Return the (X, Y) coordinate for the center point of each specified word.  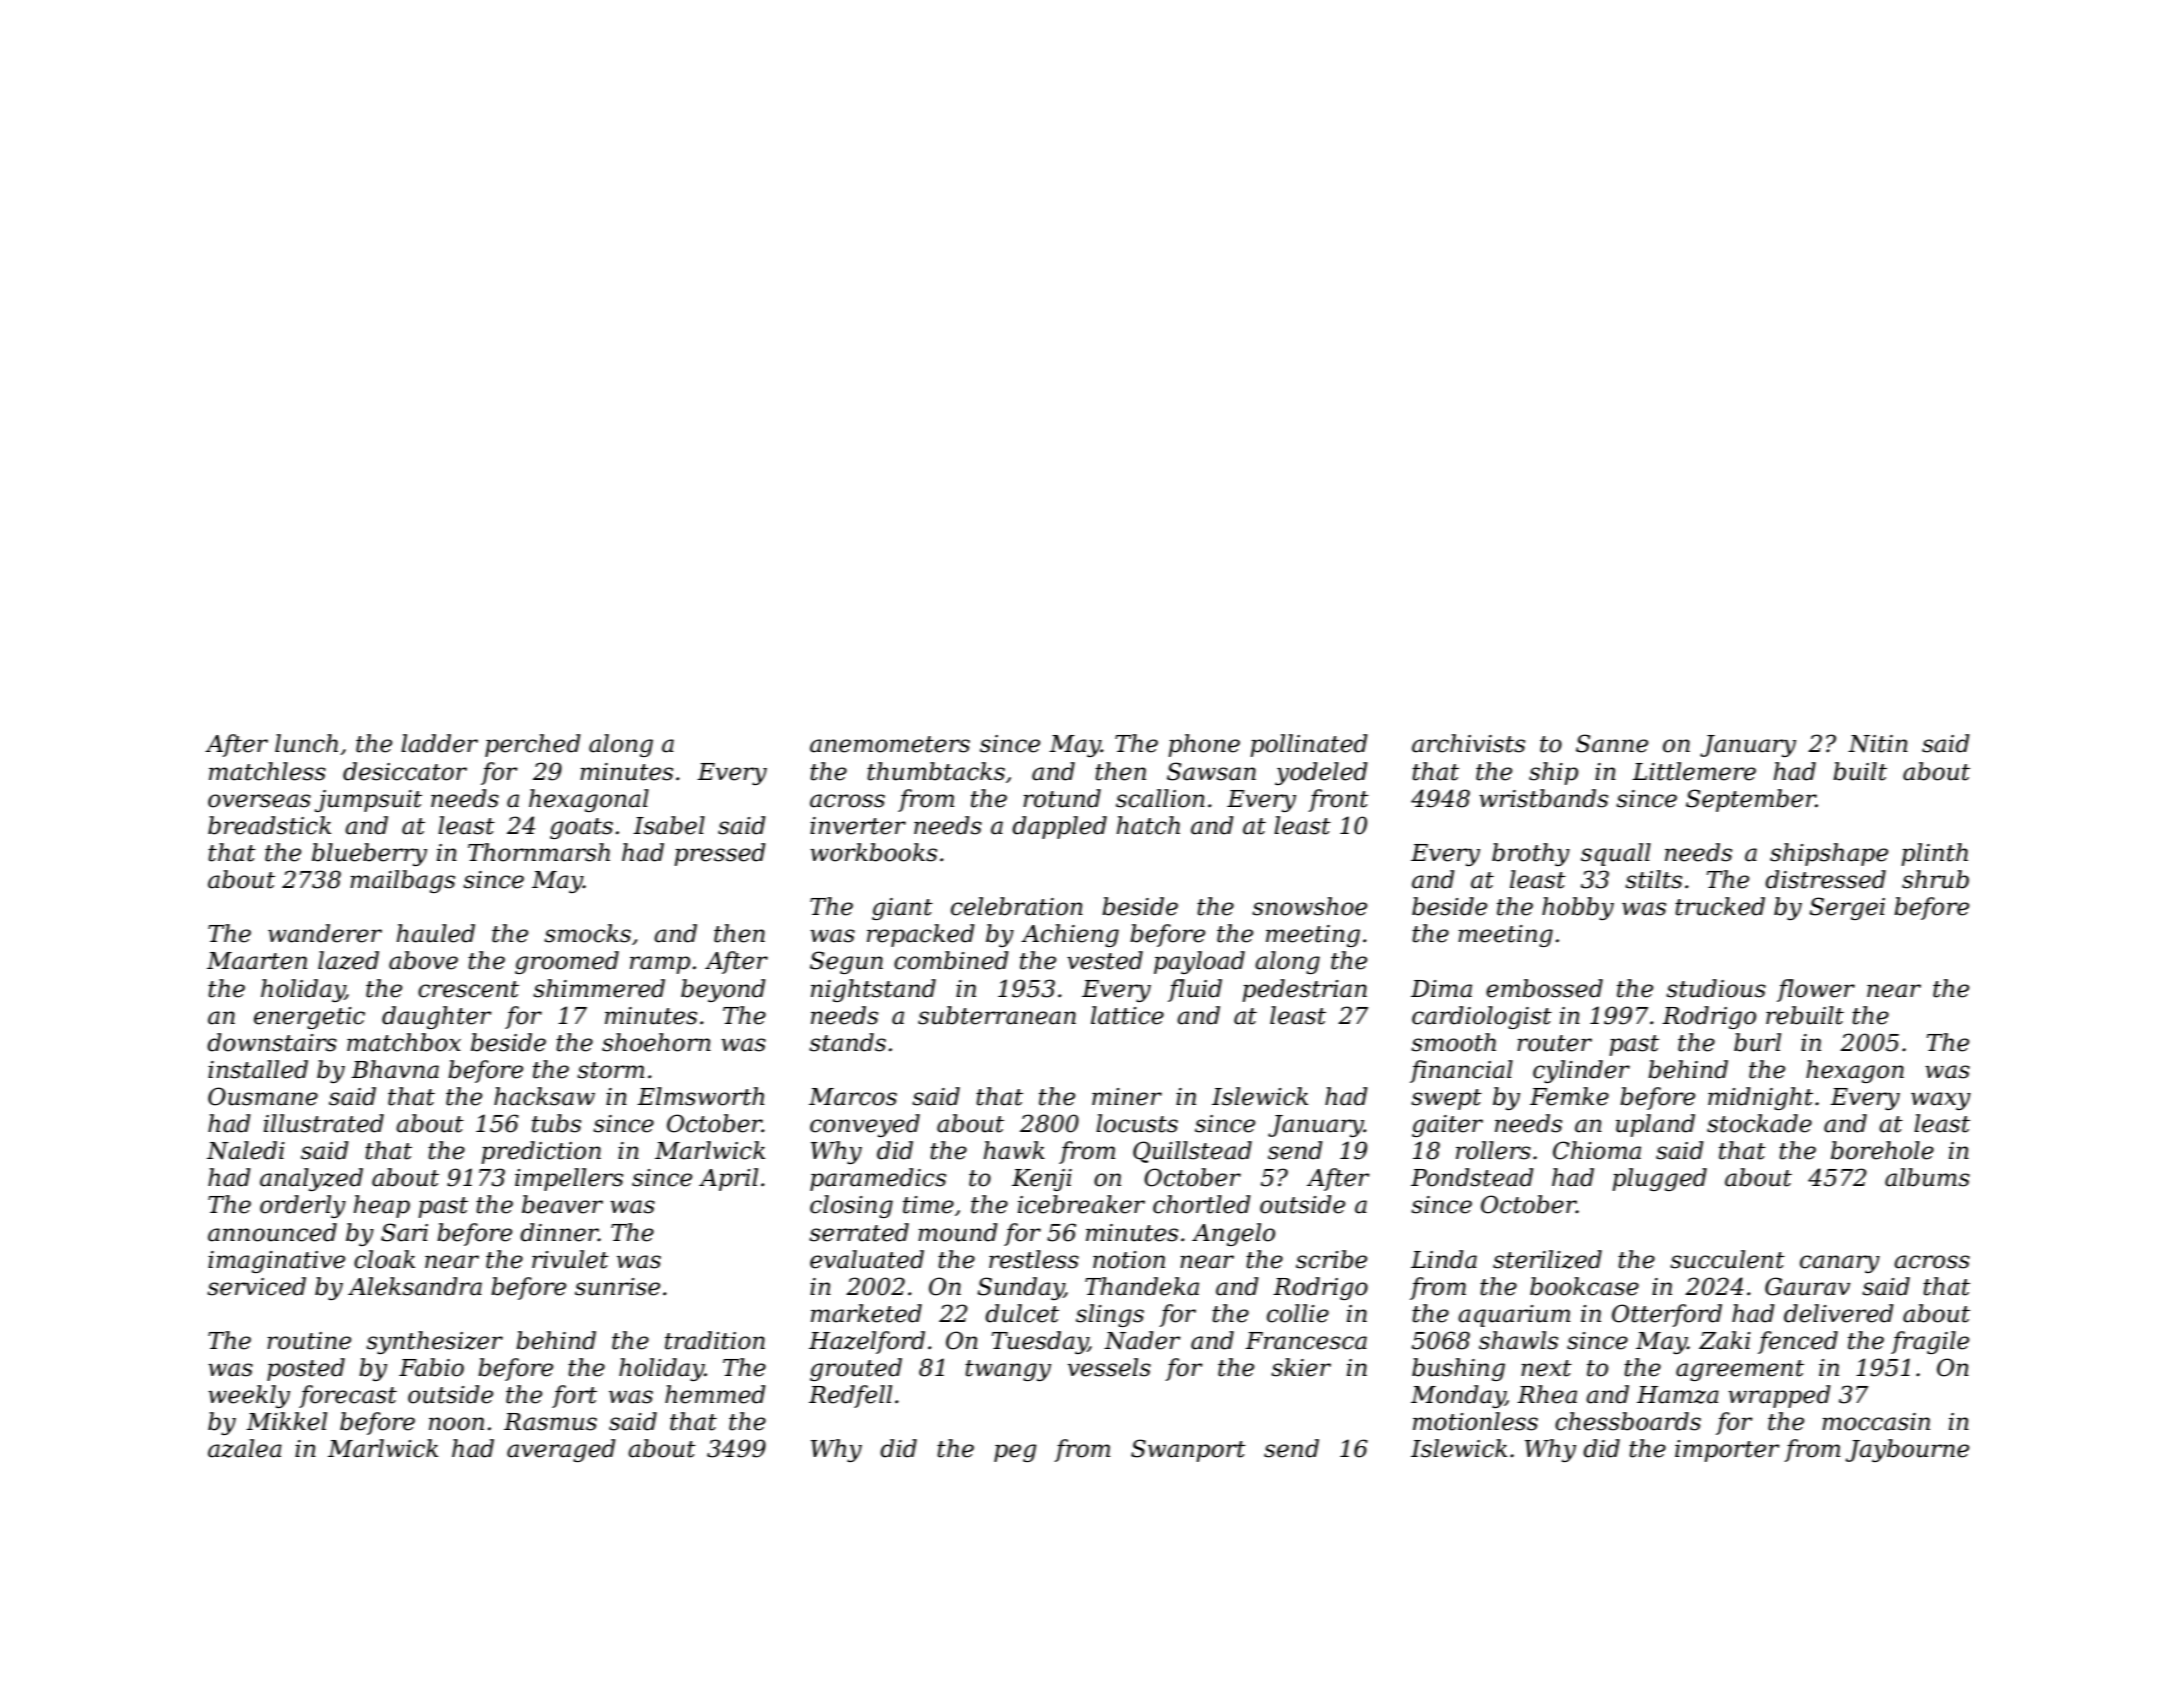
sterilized (1547, 1259)
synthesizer (434, 1342)
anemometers (890, 744)
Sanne (1612, 743)
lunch (306, 743)
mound (958, 1232)
